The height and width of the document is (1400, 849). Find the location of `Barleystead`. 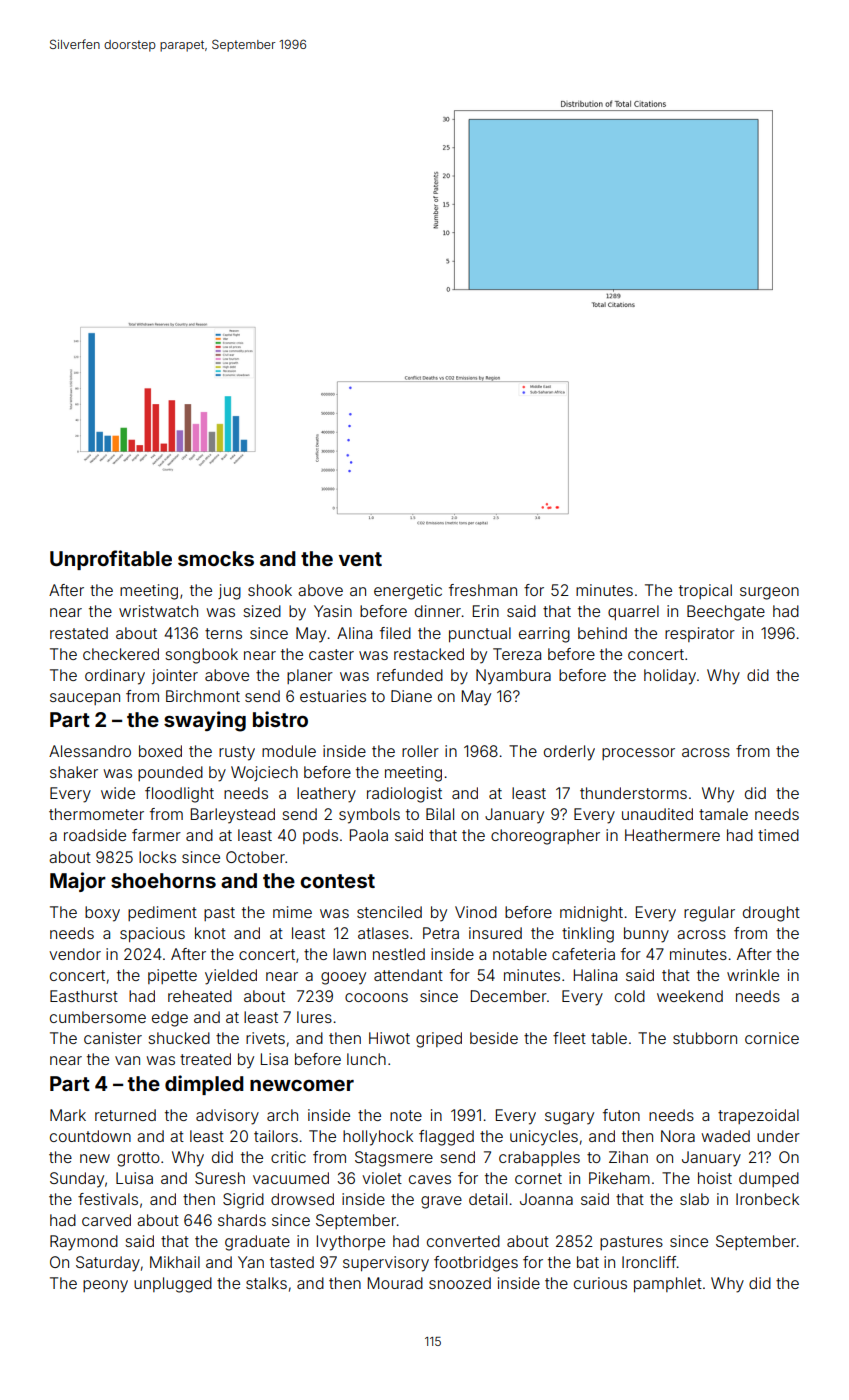

Barleystead is located at coordinates (233, 816).
